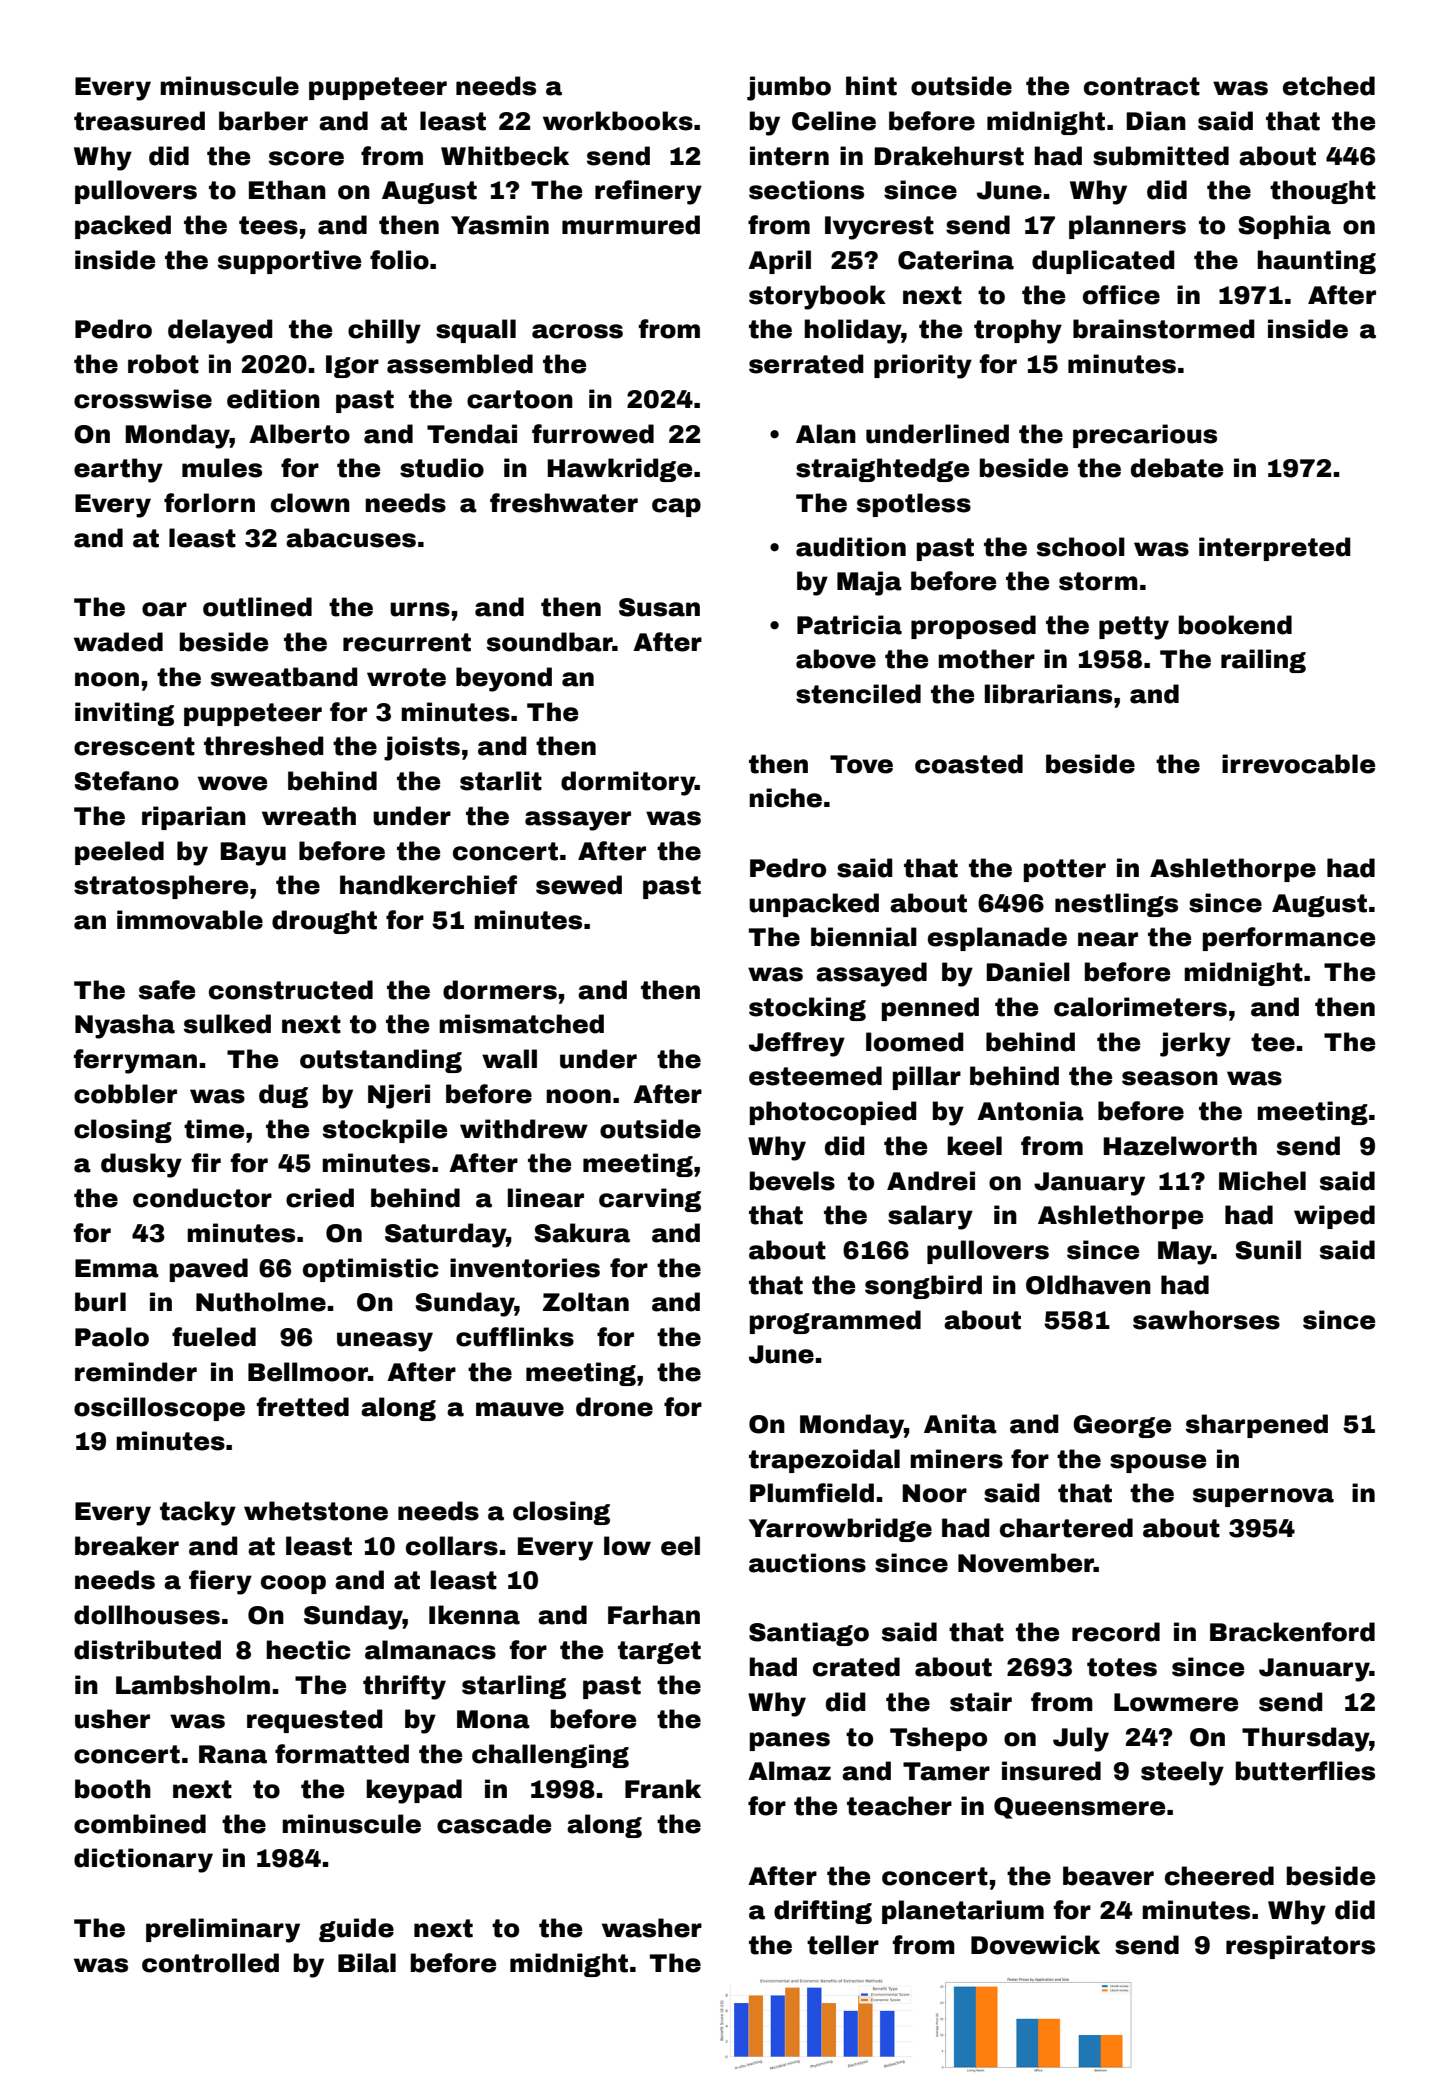  What do you see at coordinates (858, 694) in the screenshot?
I see `stenciled` at bounding box center [858, 694].
